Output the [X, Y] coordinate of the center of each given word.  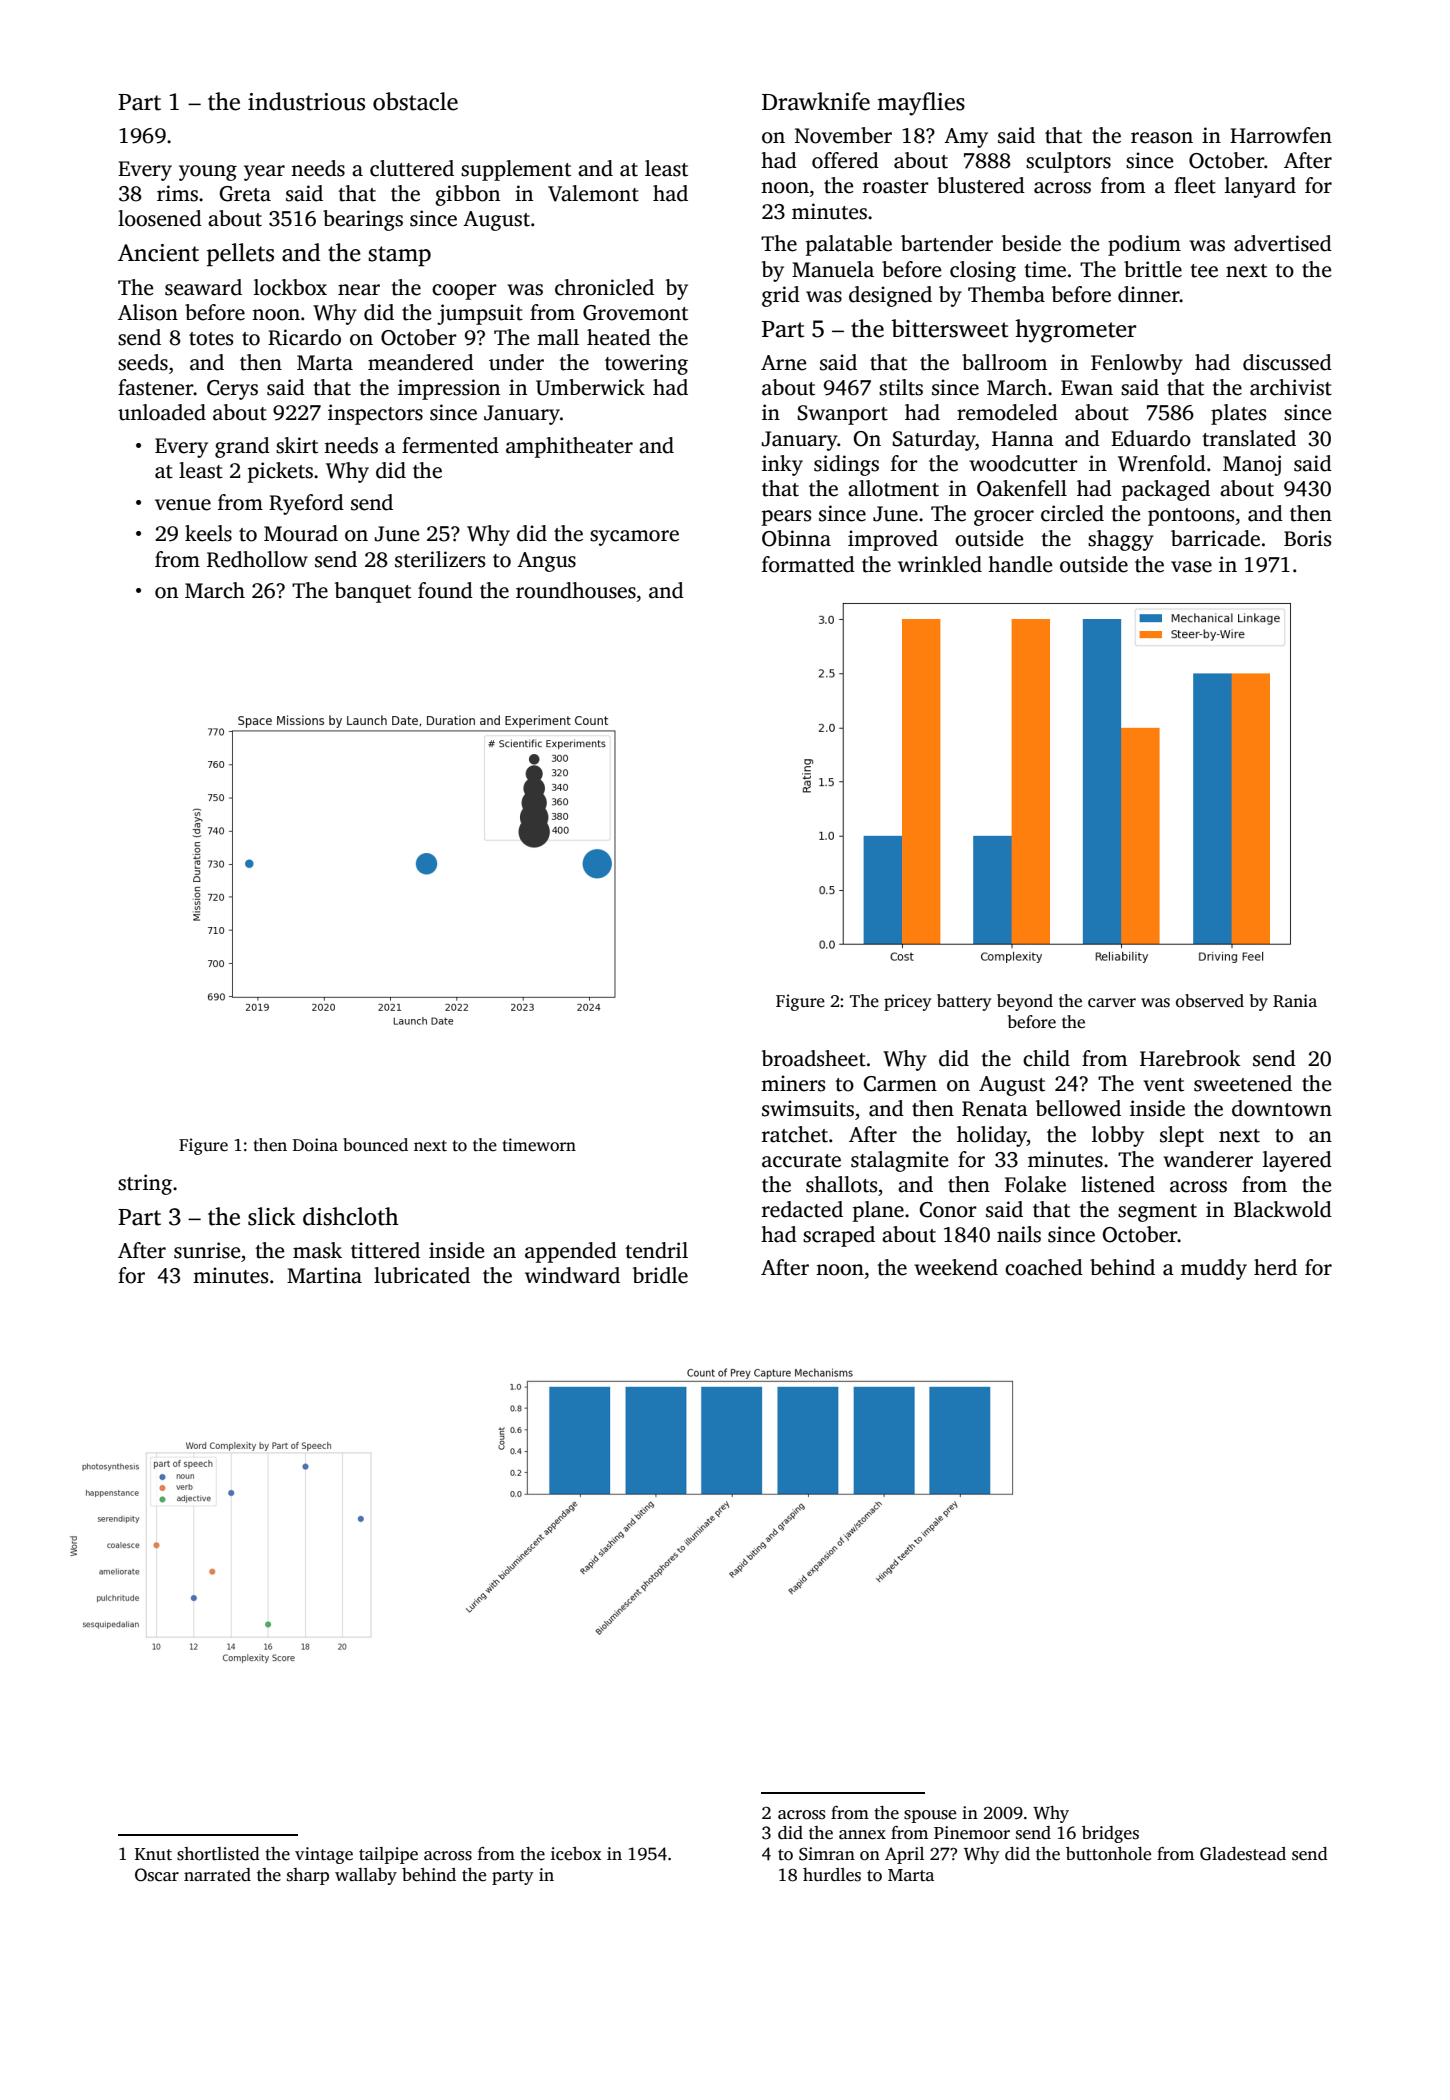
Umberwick [590, 387]
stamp [399, 256]
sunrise [207, 1250]
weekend [956, 1267]
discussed [1287, 362]
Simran [827, 1854]
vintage [324, 1855]
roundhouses [576, 590]
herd [1275, 1267]
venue [183, 505]
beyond [1025, 1002]
